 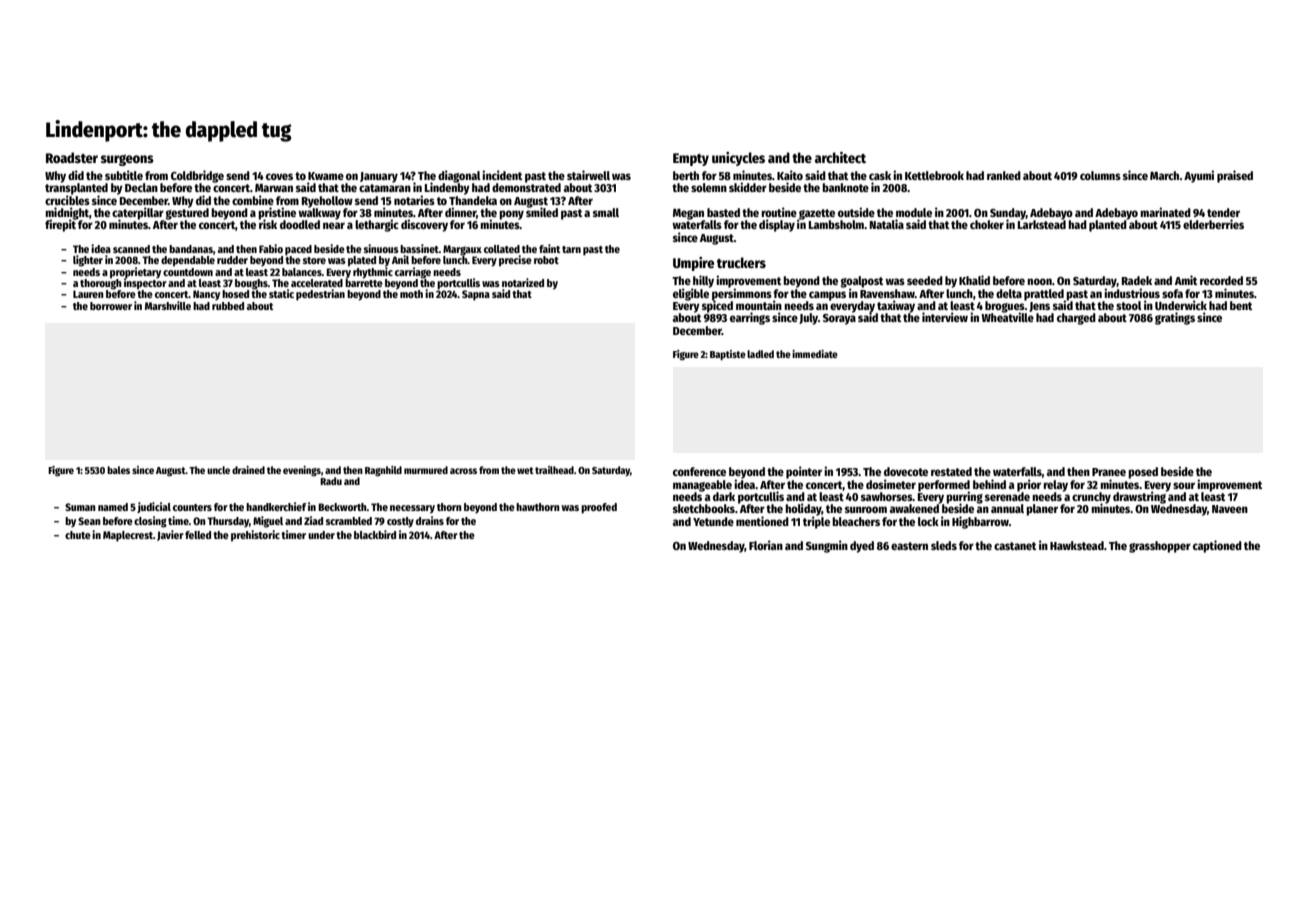 What do you see at coordinates (111, 306) in the screenshot?
I see `borrower` at bounding box center [111, 306].
